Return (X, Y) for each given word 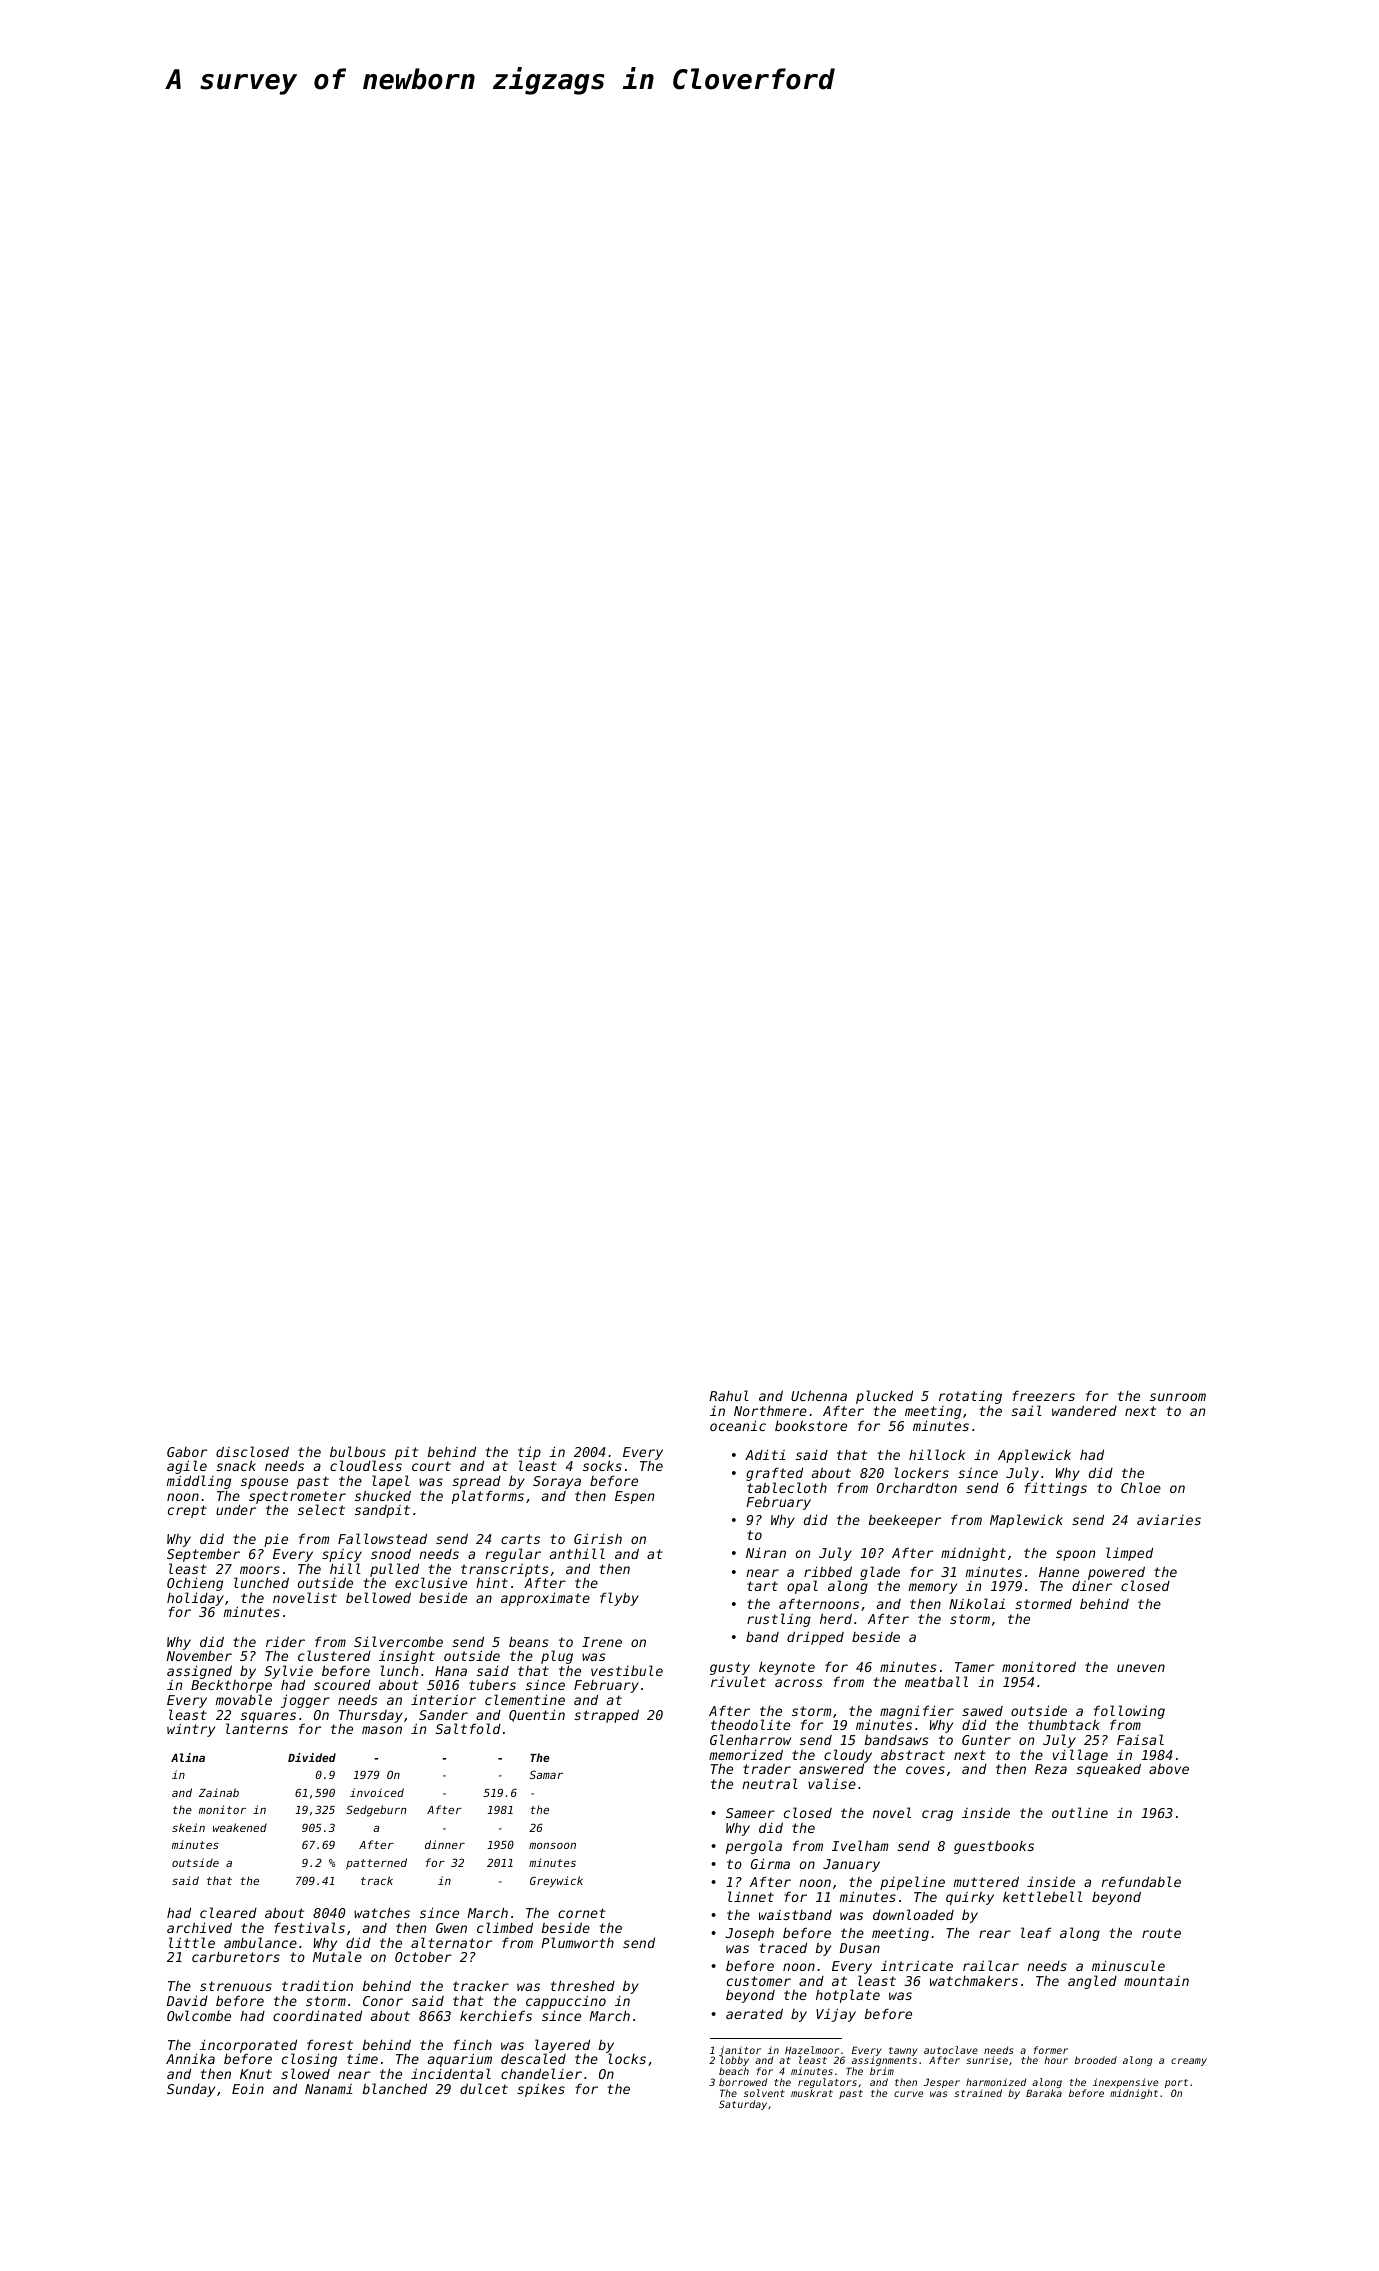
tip (529, 1453)
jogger (305, 1701)
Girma (770, 1863)
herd (836, 1618)
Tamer (974, 1667)
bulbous (358, 1451)
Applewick (1034, 1456)
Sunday (191, 2090)
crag (937, 1815)
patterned (376, 1863)
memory (933, 1588)
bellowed (378, 1597)
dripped (815, 1638)
